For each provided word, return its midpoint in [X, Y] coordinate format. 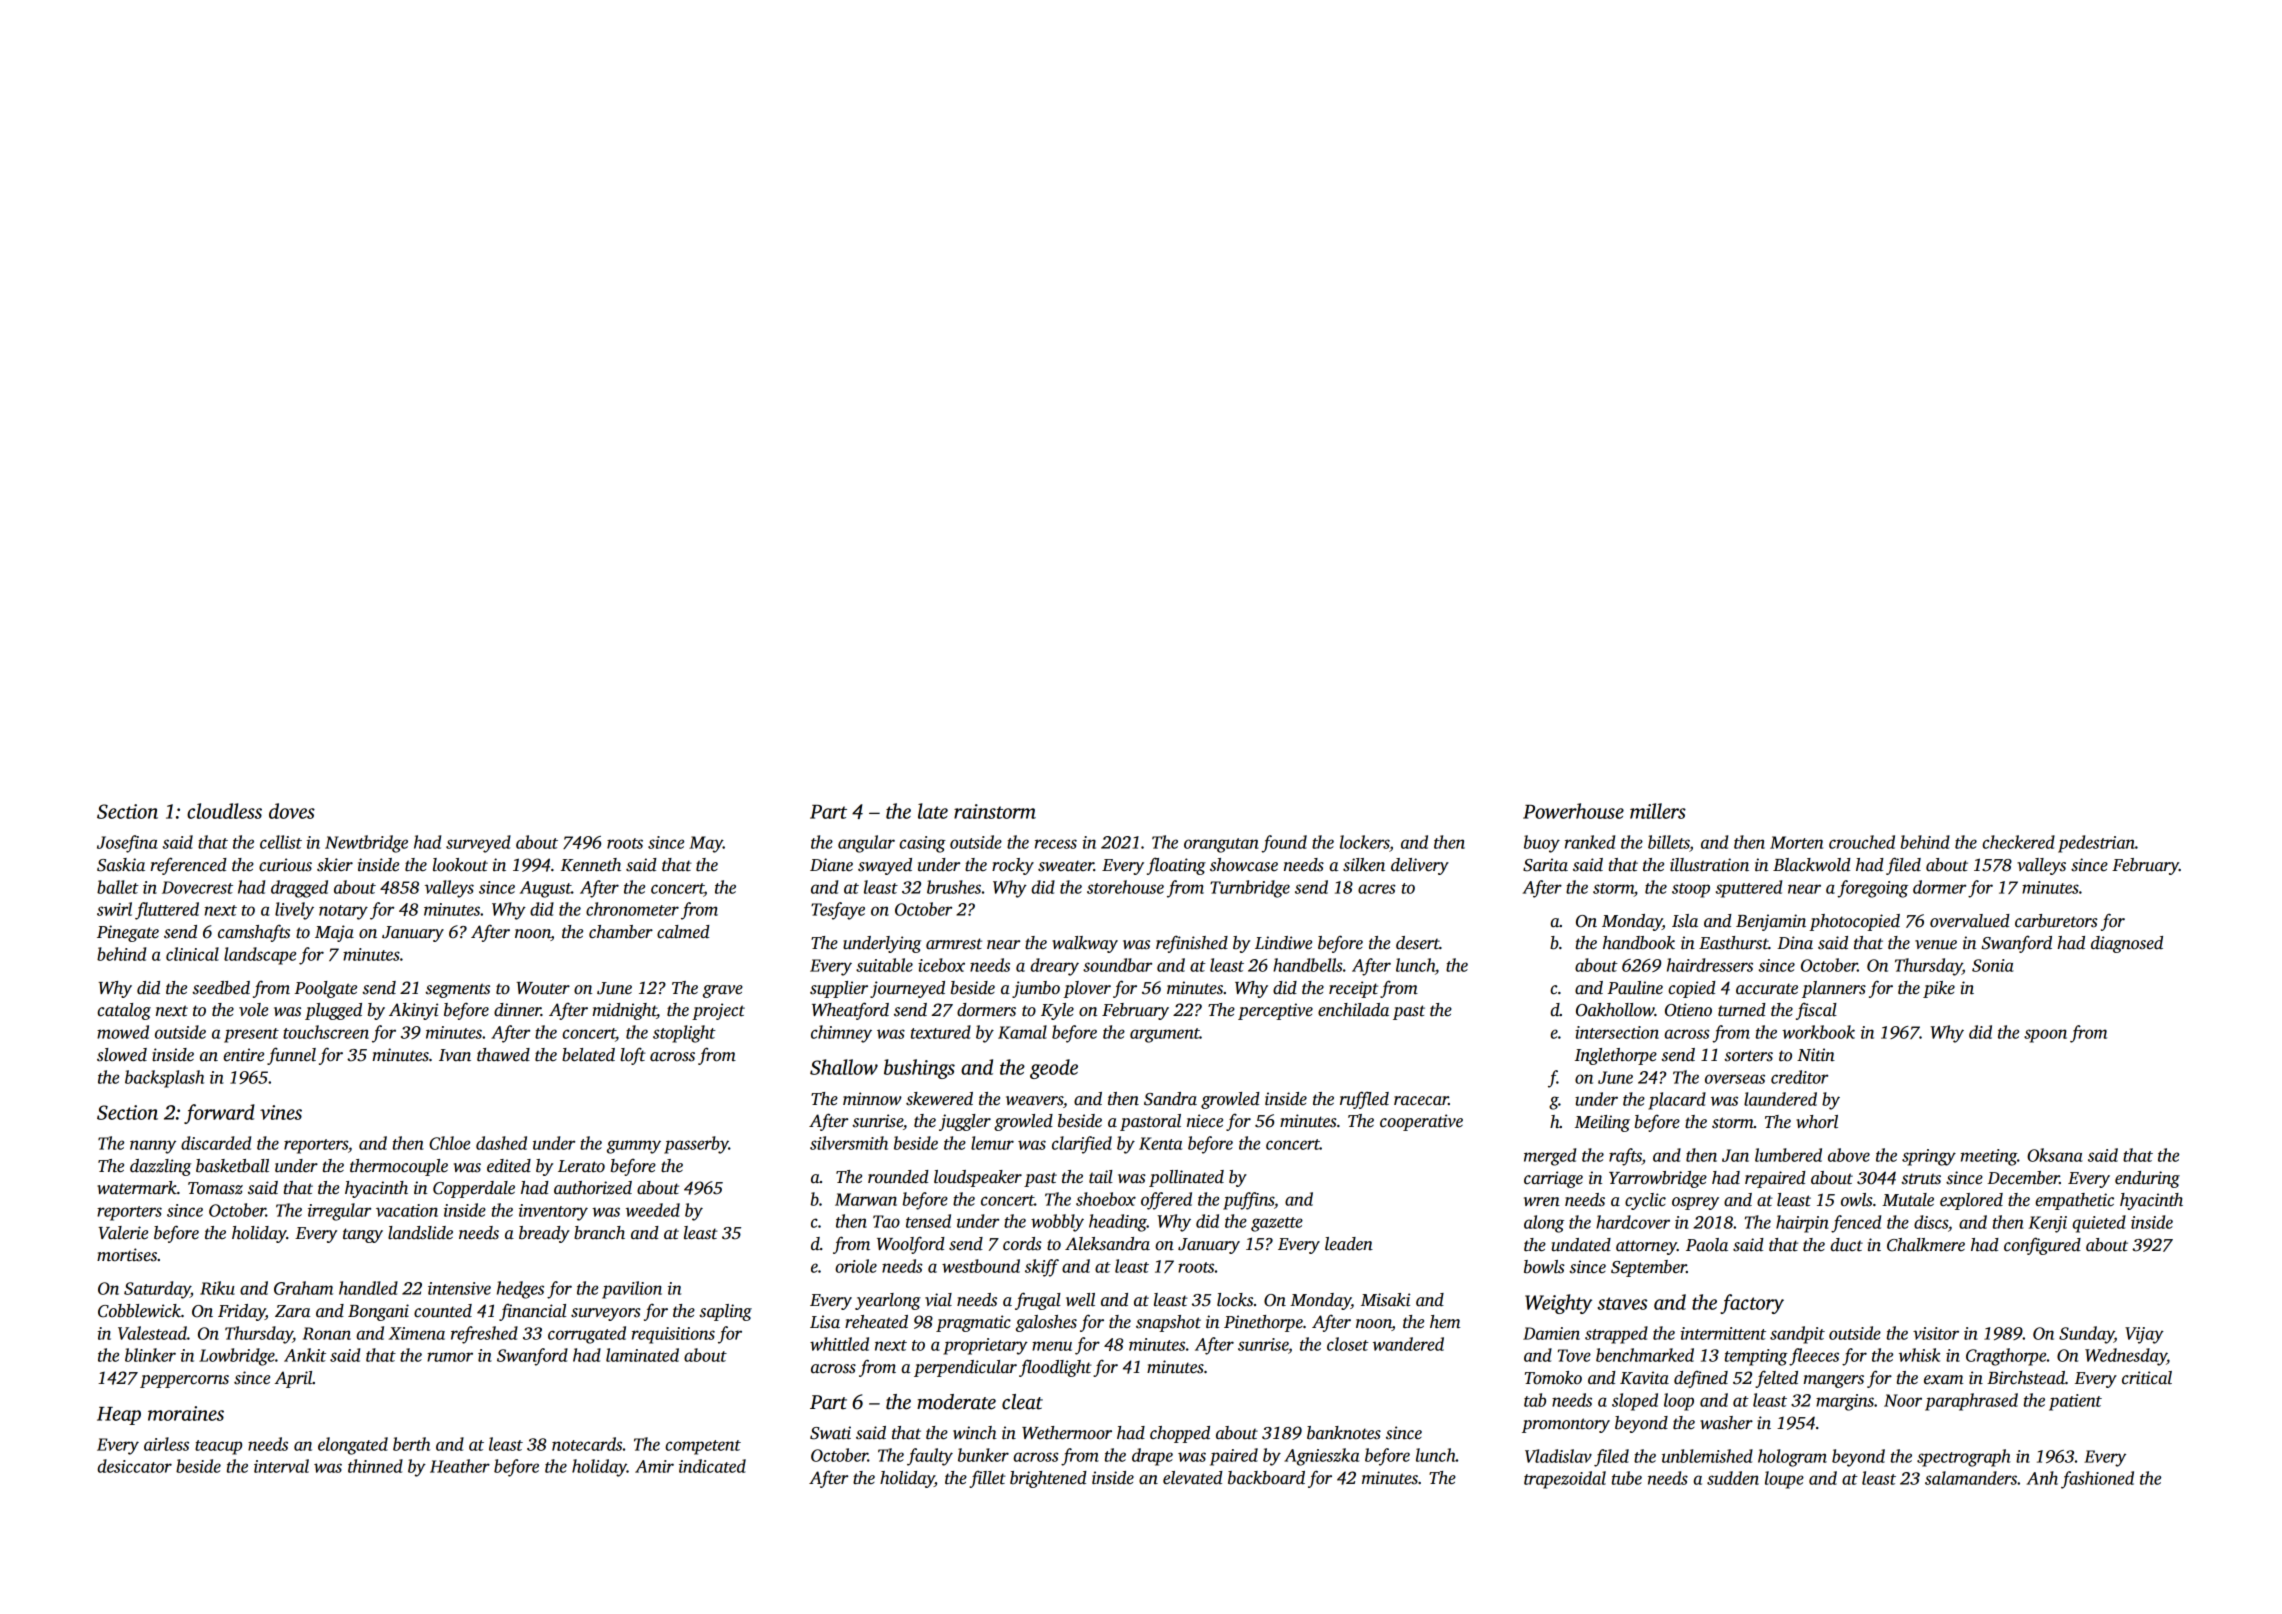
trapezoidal [1565, 1480]
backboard [1266, 1478]
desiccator [134, 1466]
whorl [1817, 1122]
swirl [114, 909]
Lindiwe [1283, 943]
